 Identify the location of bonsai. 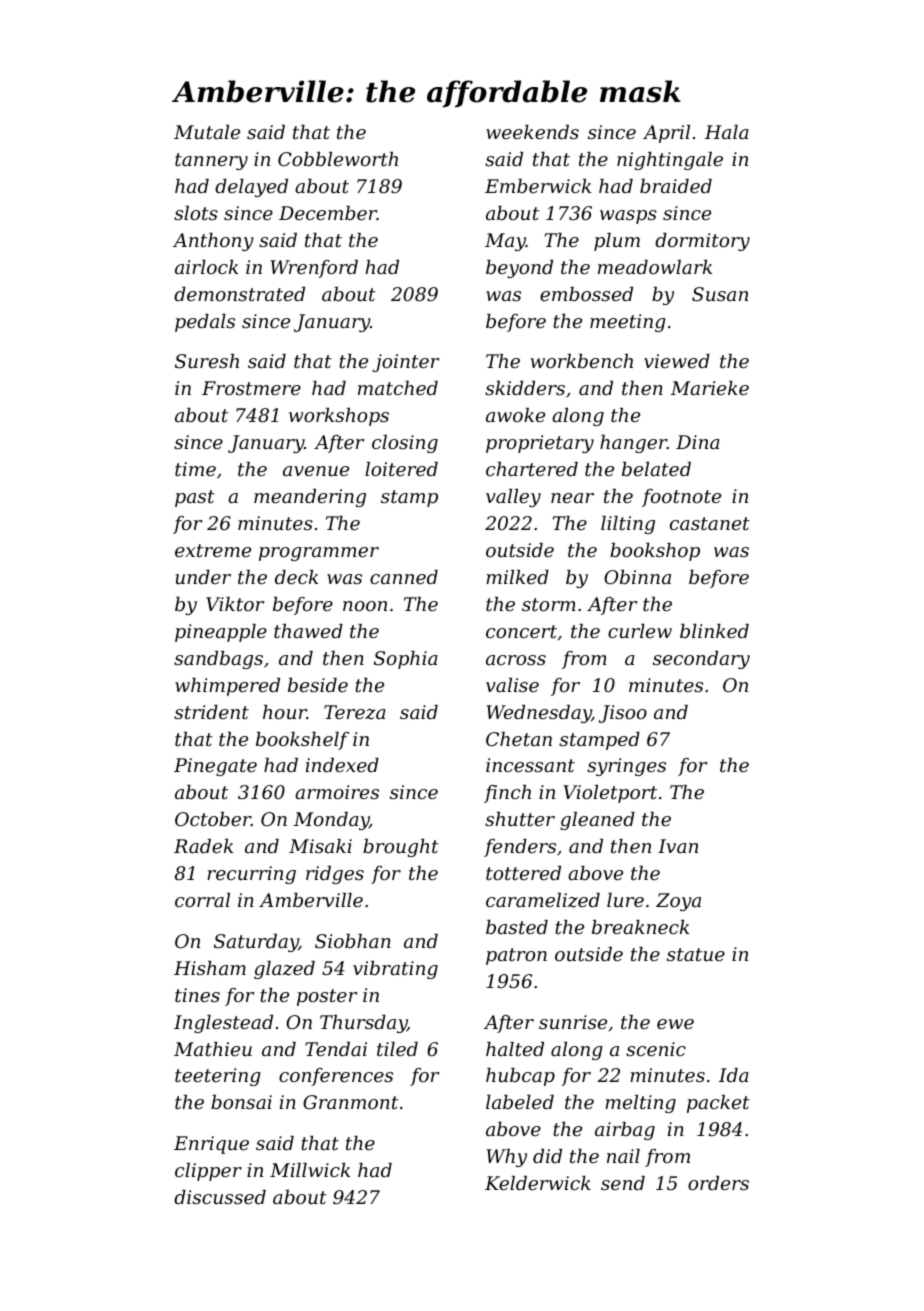
(241, 1102).
